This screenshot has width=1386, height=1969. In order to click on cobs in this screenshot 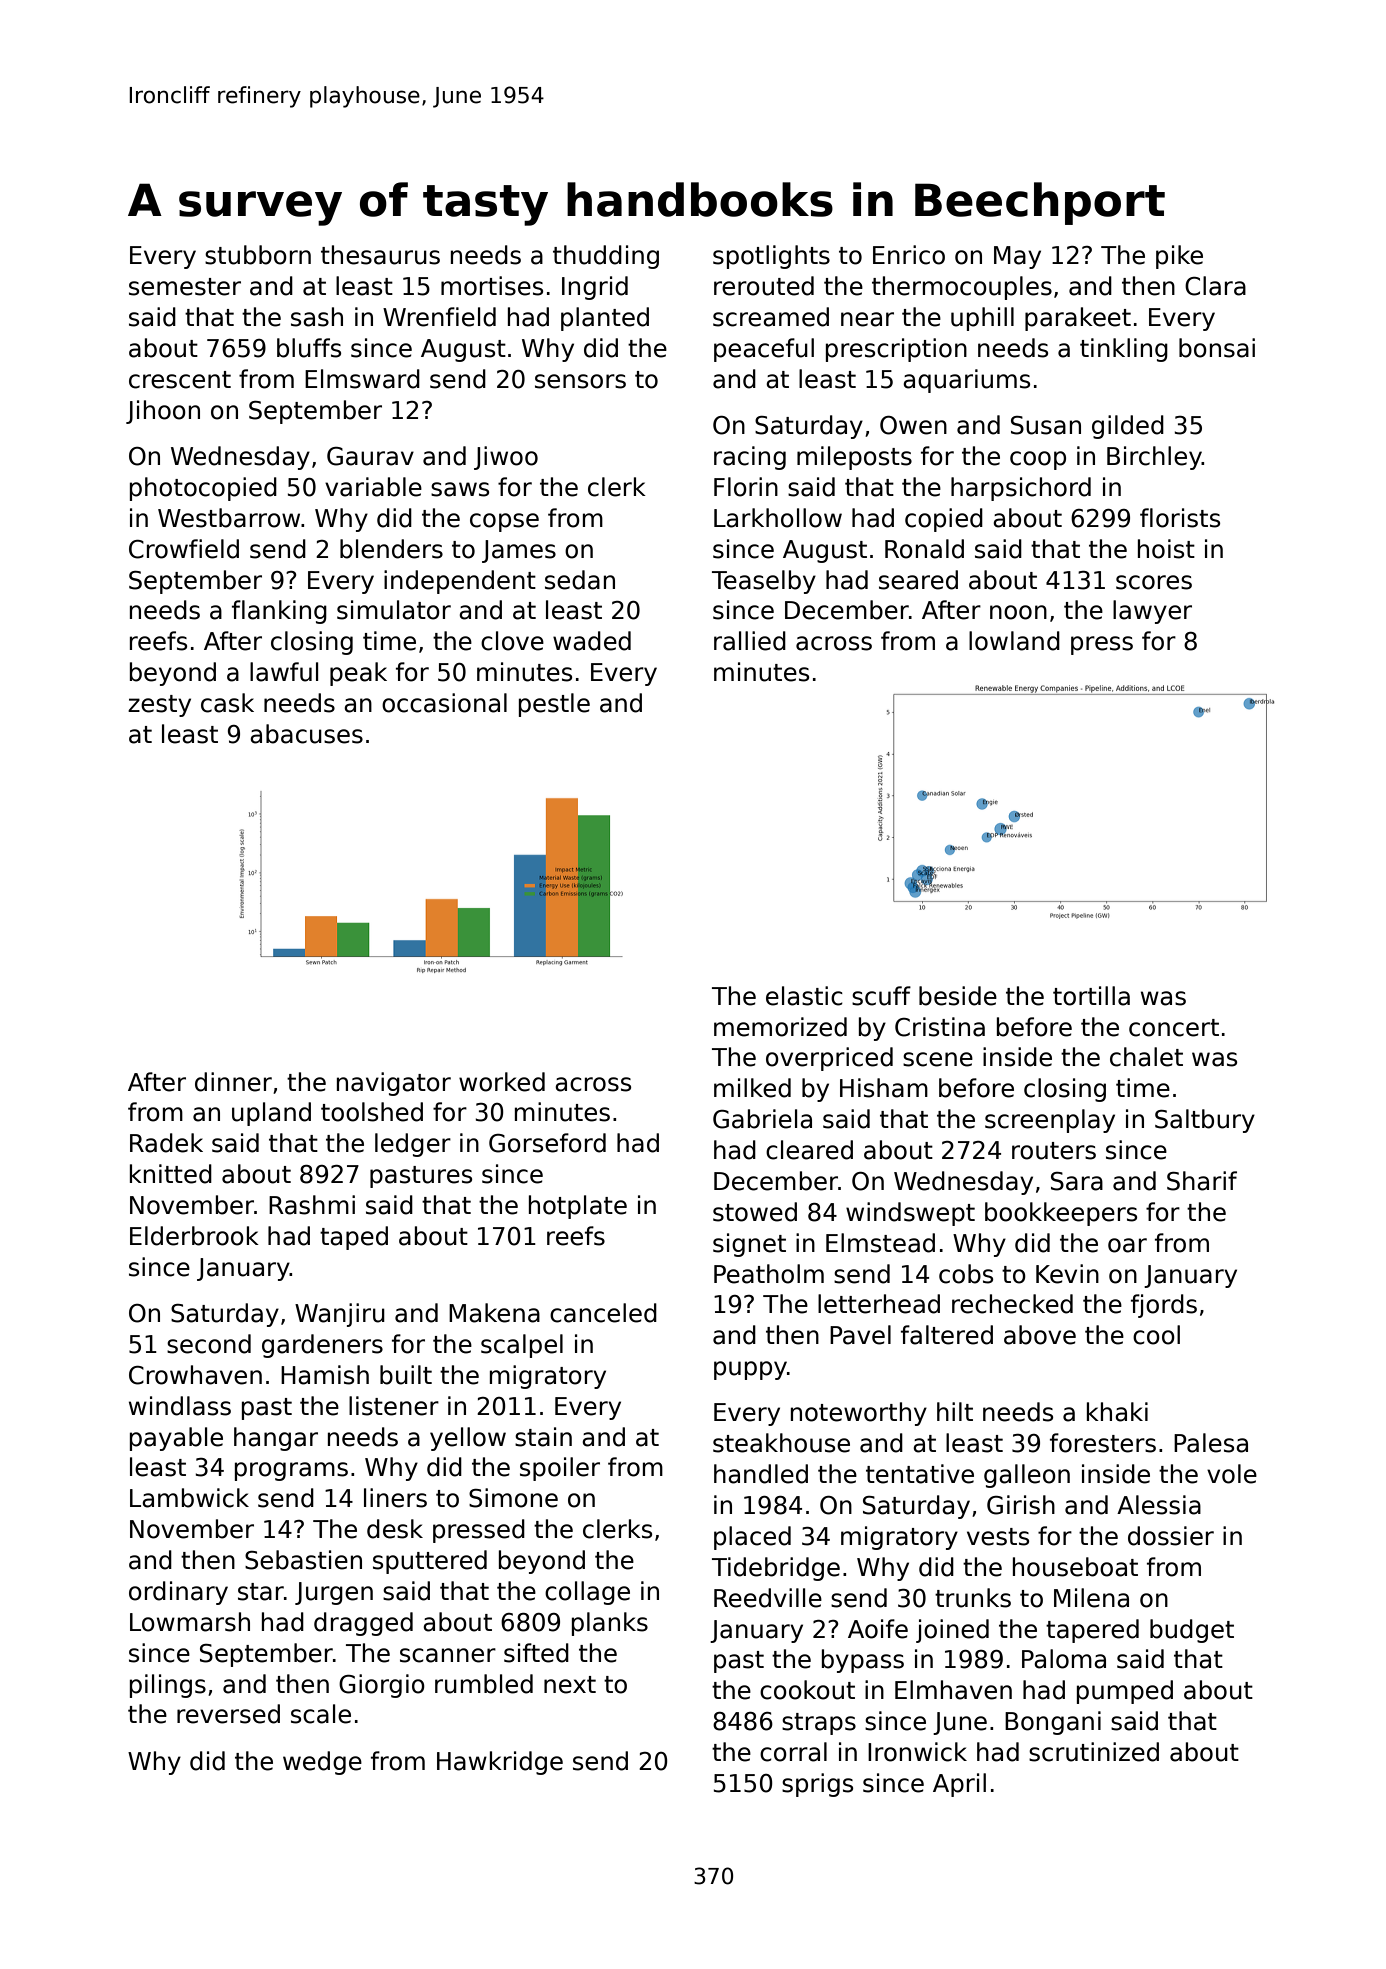, I will do `click(966, 1274)`.
